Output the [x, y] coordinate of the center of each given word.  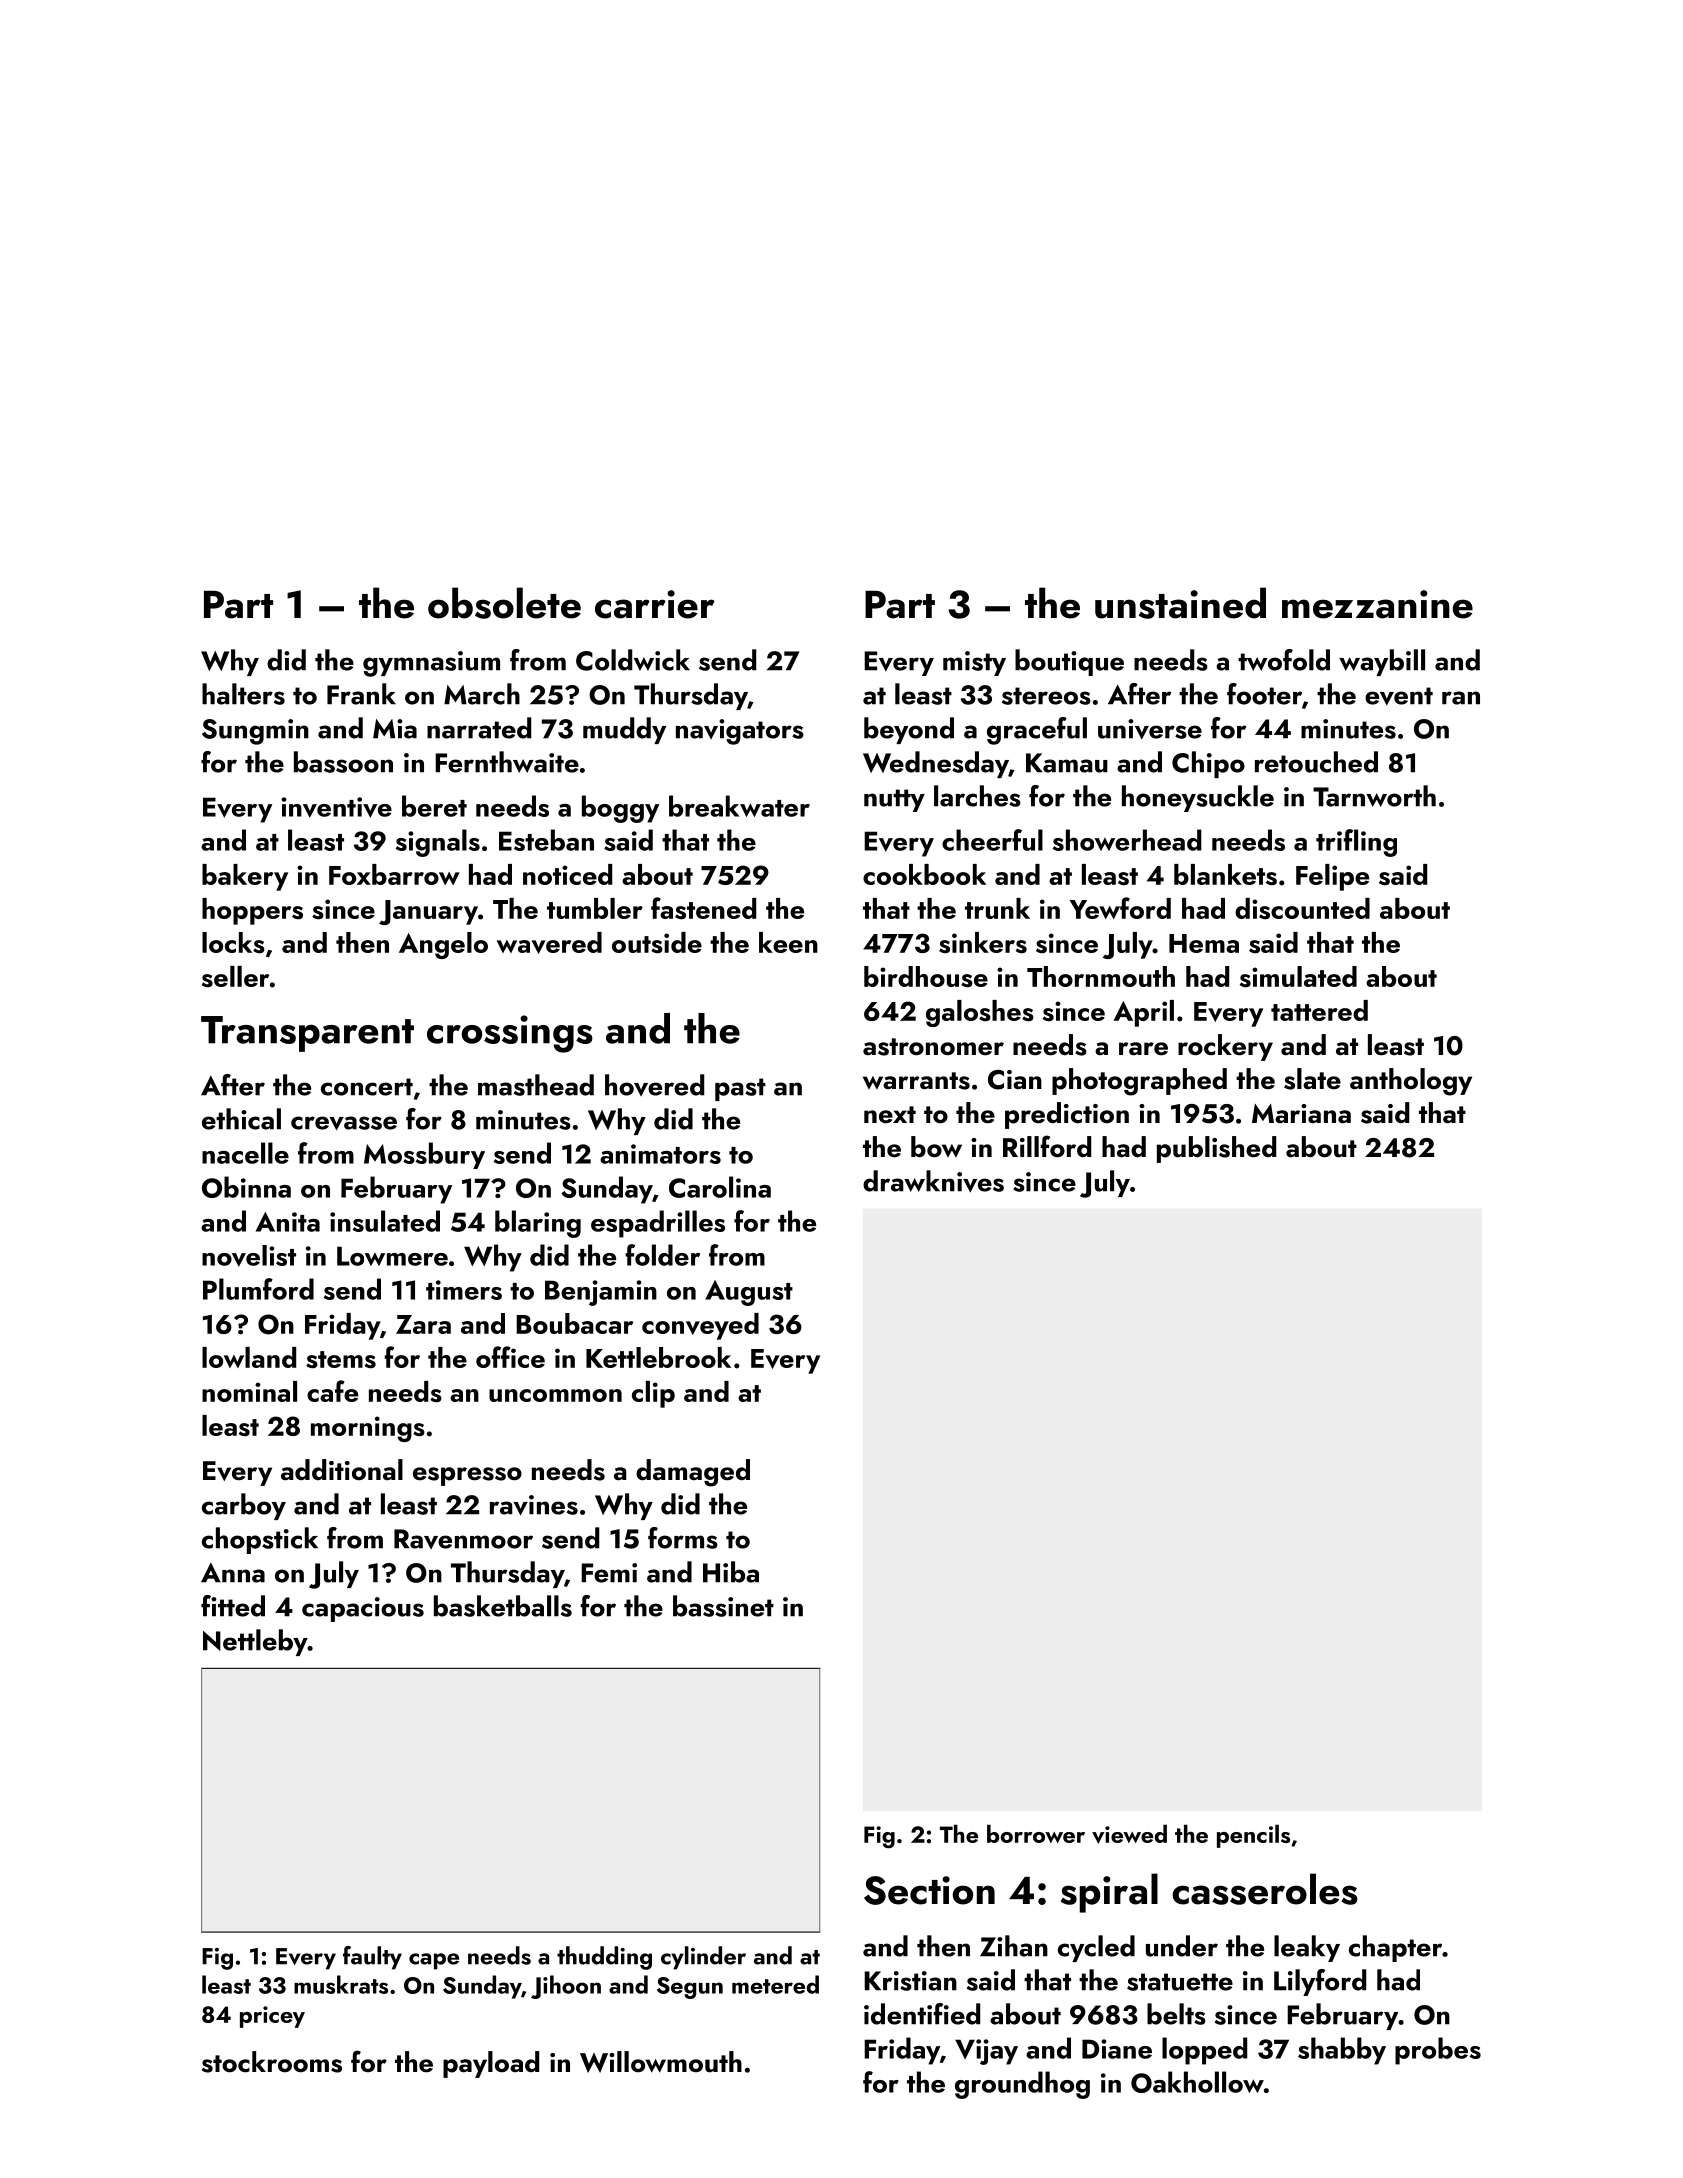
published [1216, 1149]
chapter [1395, 1948]
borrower [1036, 1834]
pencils [1253, 1836]
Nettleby [255, 1642]
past [740, 1089]
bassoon [343, 762]
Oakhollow [1197, 2082]
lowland [249, 1357]
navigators [740, 732]
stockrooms [272, 2062]
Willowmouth [661, 2062]
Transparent [307, 1034]
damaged [693, 1473]
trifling [1356, 843]
